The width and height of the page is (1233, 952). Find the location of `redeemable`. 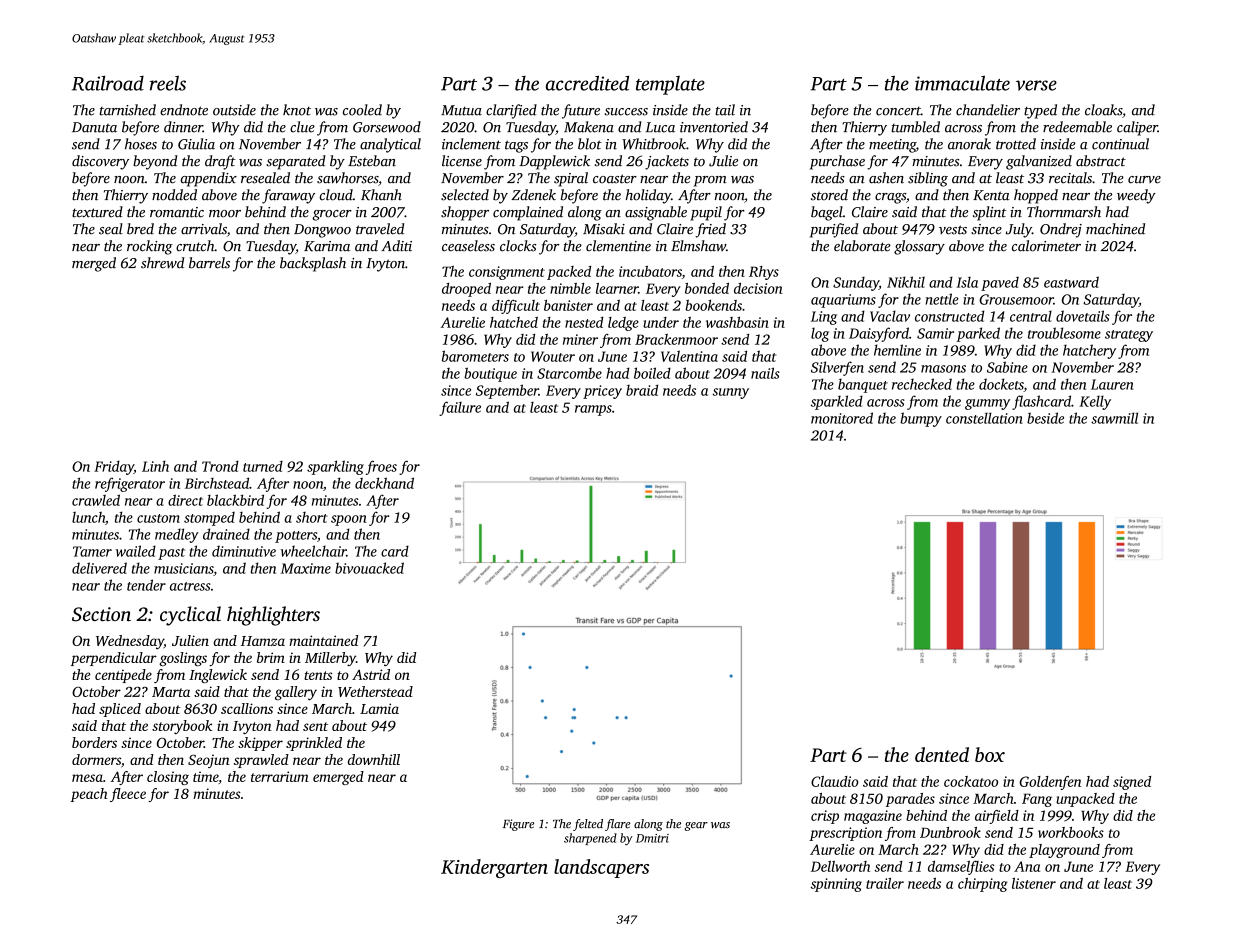

redeemable is located at coordinates (1077, 127).
